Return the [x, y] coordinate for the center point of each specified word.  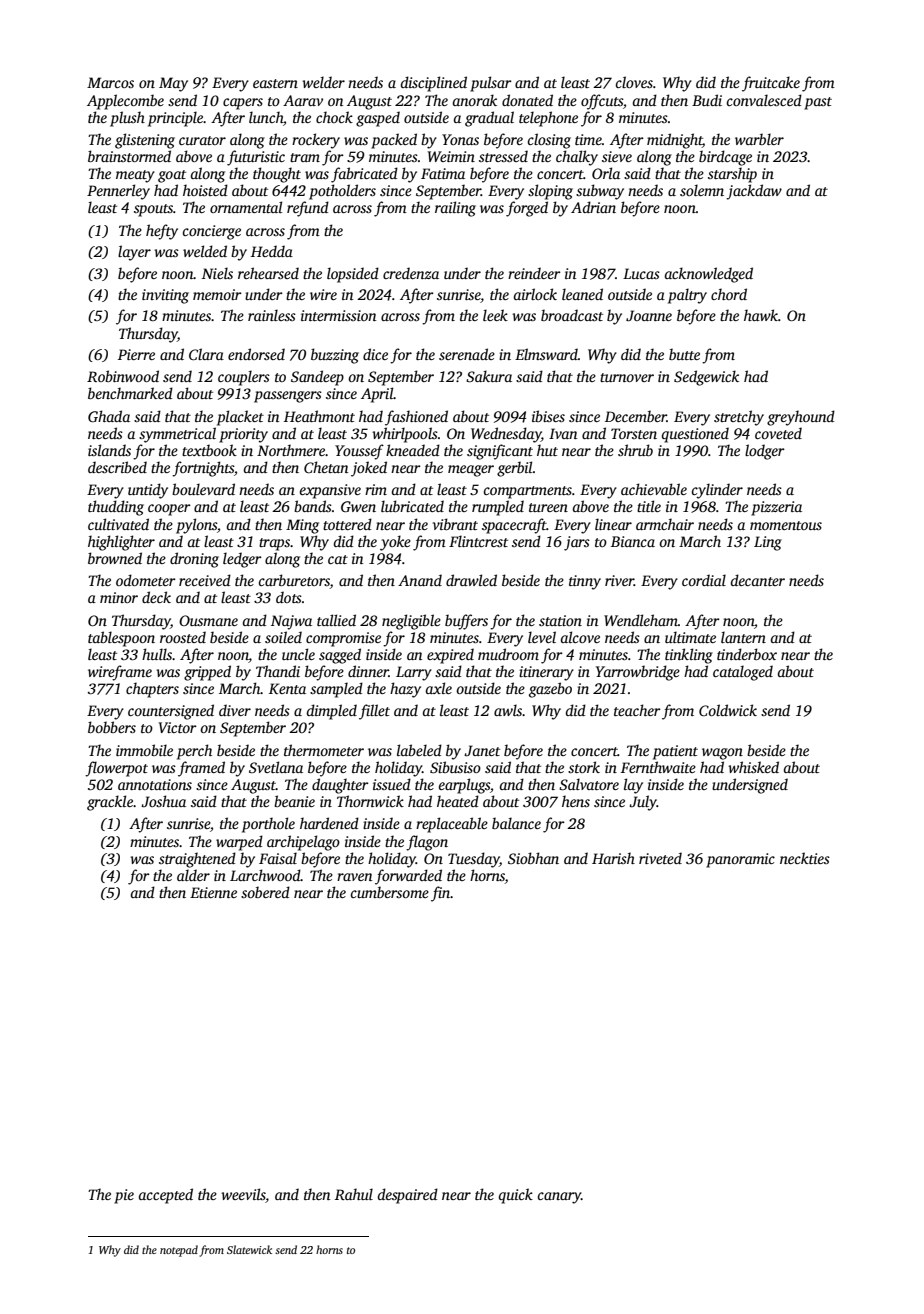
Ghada [109, 416]
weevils [243, 1195]
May [173, 84]
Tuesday [474, 860]
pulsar [491, 84]
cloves [634, 82]
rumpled [498, 508]
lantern [743, 637]
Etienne [213, 892]
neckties [805, 858]
